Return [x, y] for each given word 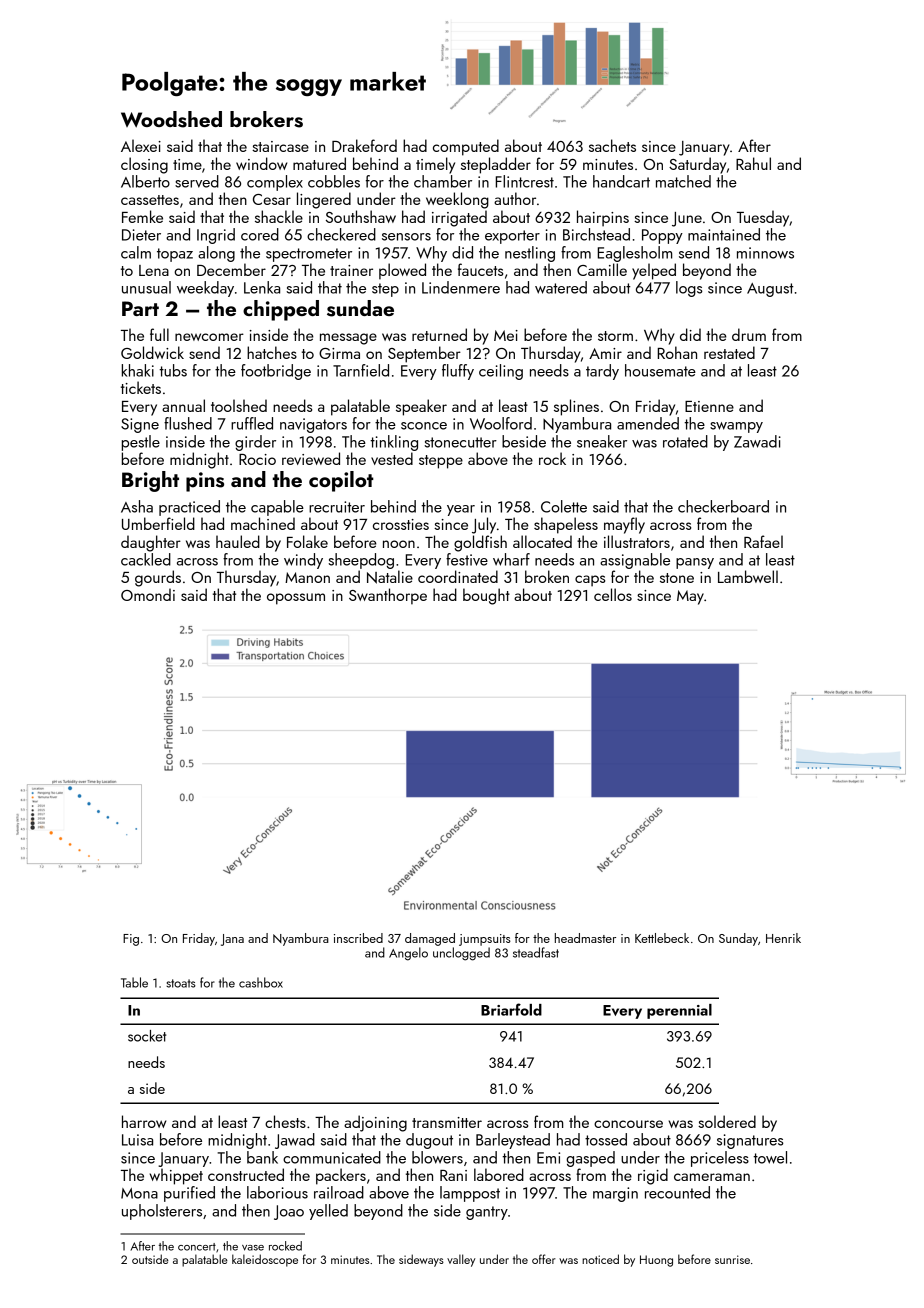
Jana [232, 940]
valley [461, 1260]
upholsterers [162, 1212]
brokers [266, 119]
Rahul [753, 163]
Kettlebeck [662, 938]
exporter [512, 237]
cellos [613, 594]
